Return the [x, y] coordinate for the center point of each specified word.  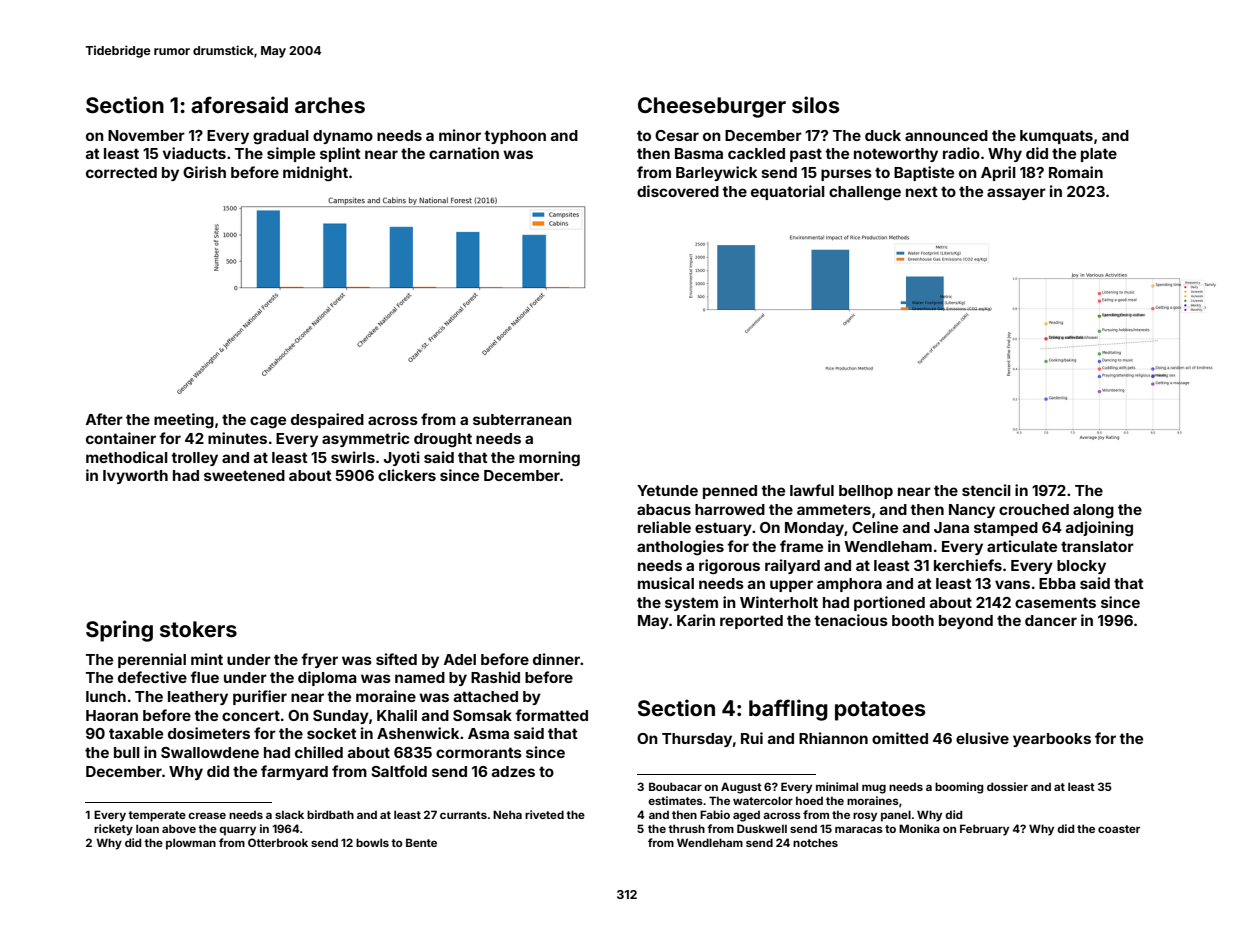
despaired [327, 420]
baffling [788, 710]
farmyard [294, 772]
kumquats [1056, 137]
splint [340, 154]
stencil [986, 490]
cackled [756, 153]
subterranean [522, 419]
